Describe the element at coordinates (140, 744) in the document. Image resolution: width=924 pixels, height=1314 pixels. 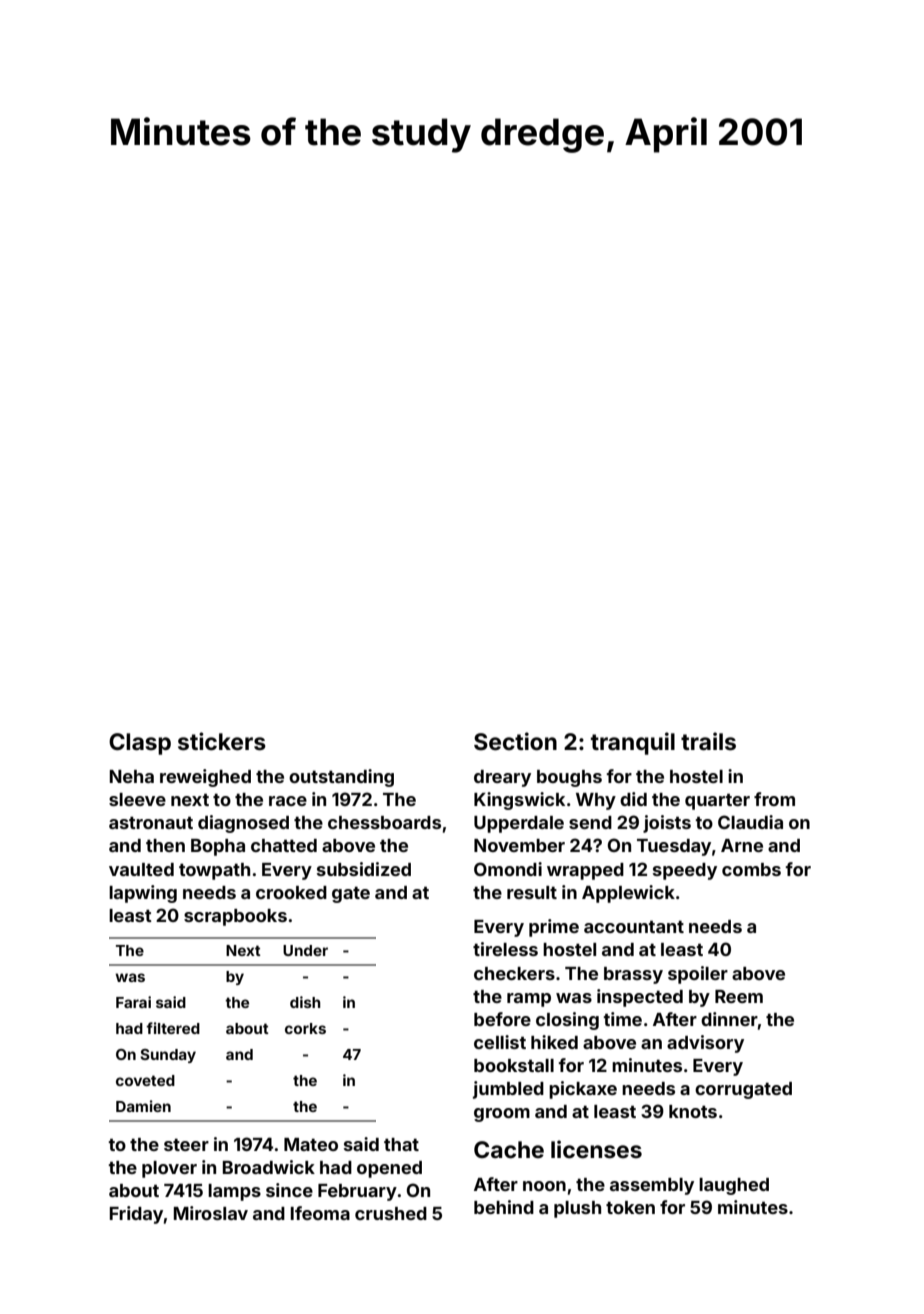
I see `Clasp` at that location.
